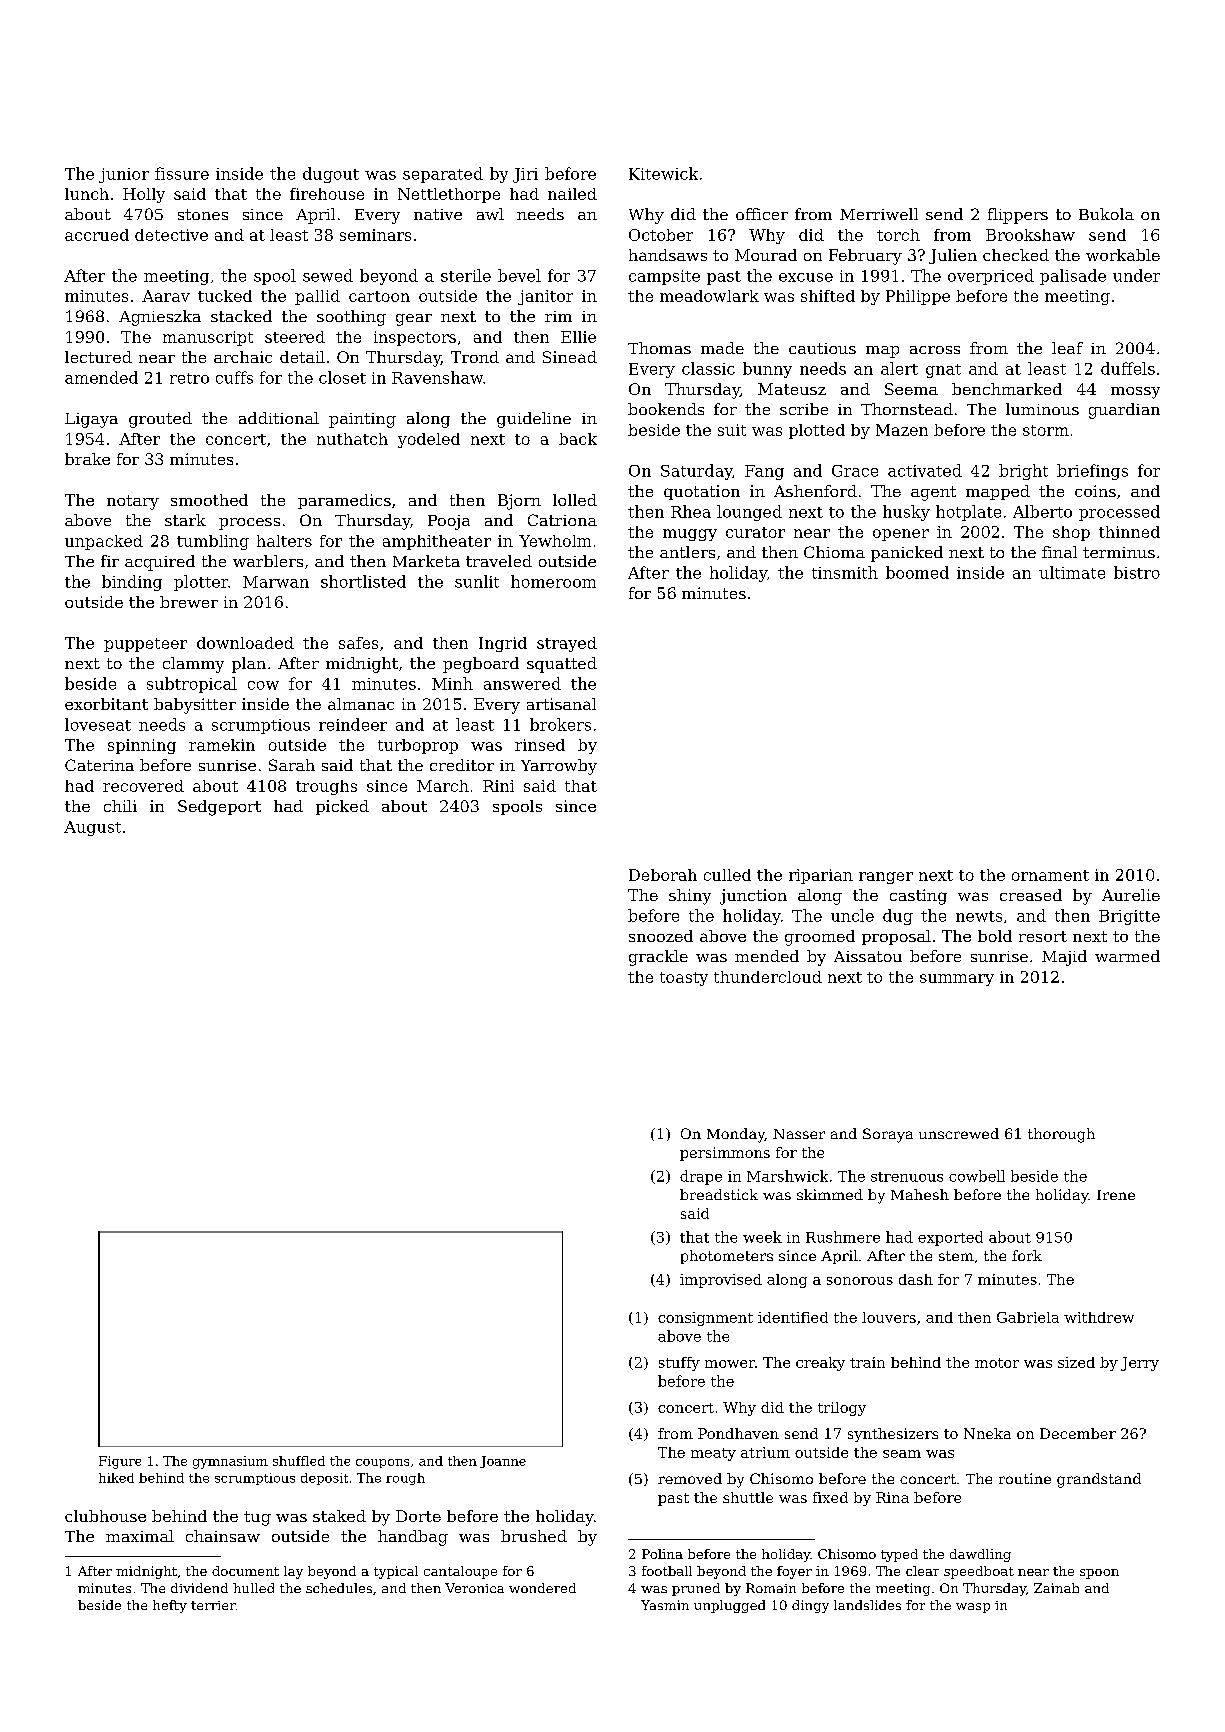 Image resolution: width=1225 pixels, height=1732 pixels. Describe the element at coordinates (679, 1364) in the screenshot. I see `stuffy` at that location.
